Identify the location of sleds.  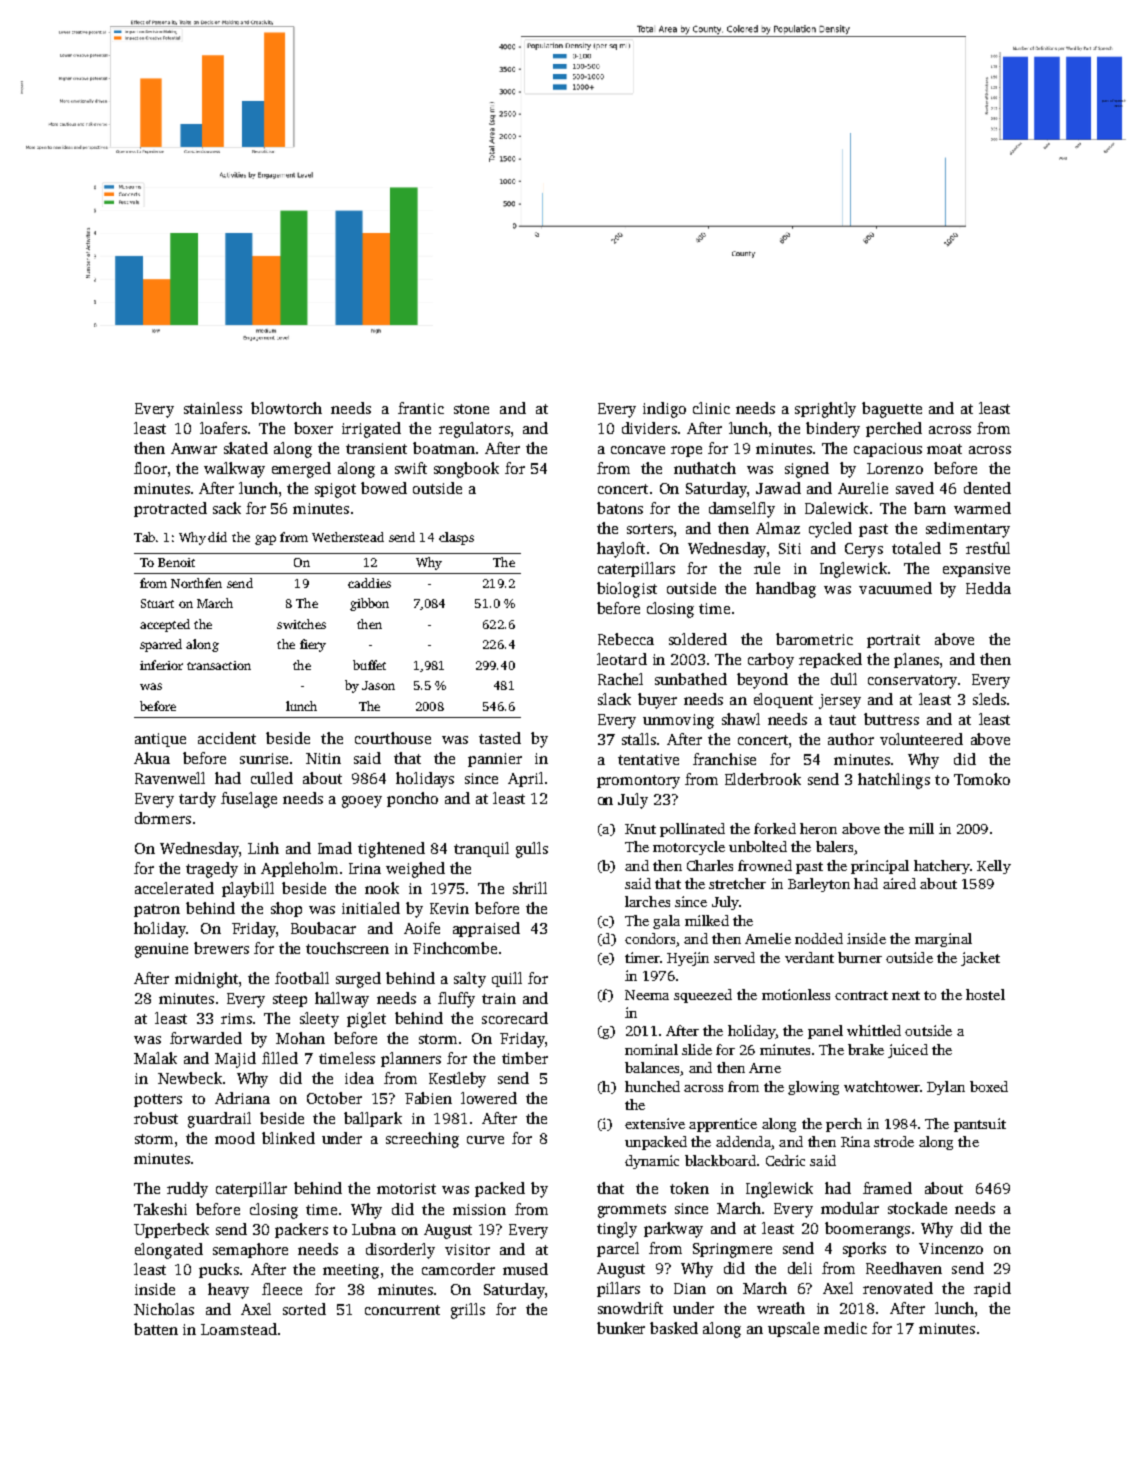
(989, 699).
